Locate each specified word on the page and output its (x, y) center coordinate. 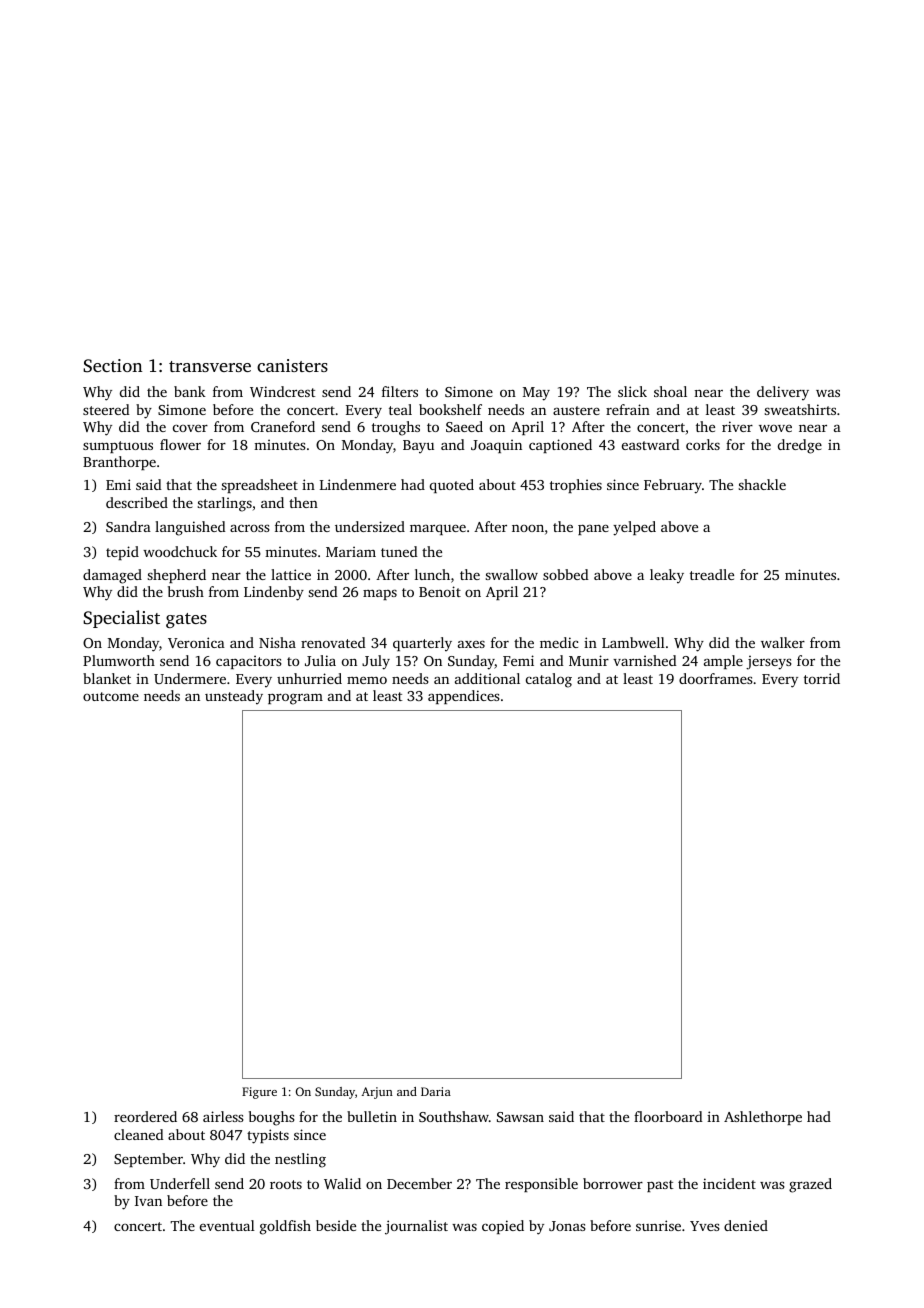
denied (746, 1225)
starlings (224, 504)
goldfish (285, 1227)
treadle (712, 574)
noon (528, 528)
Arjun (377, 1093)
